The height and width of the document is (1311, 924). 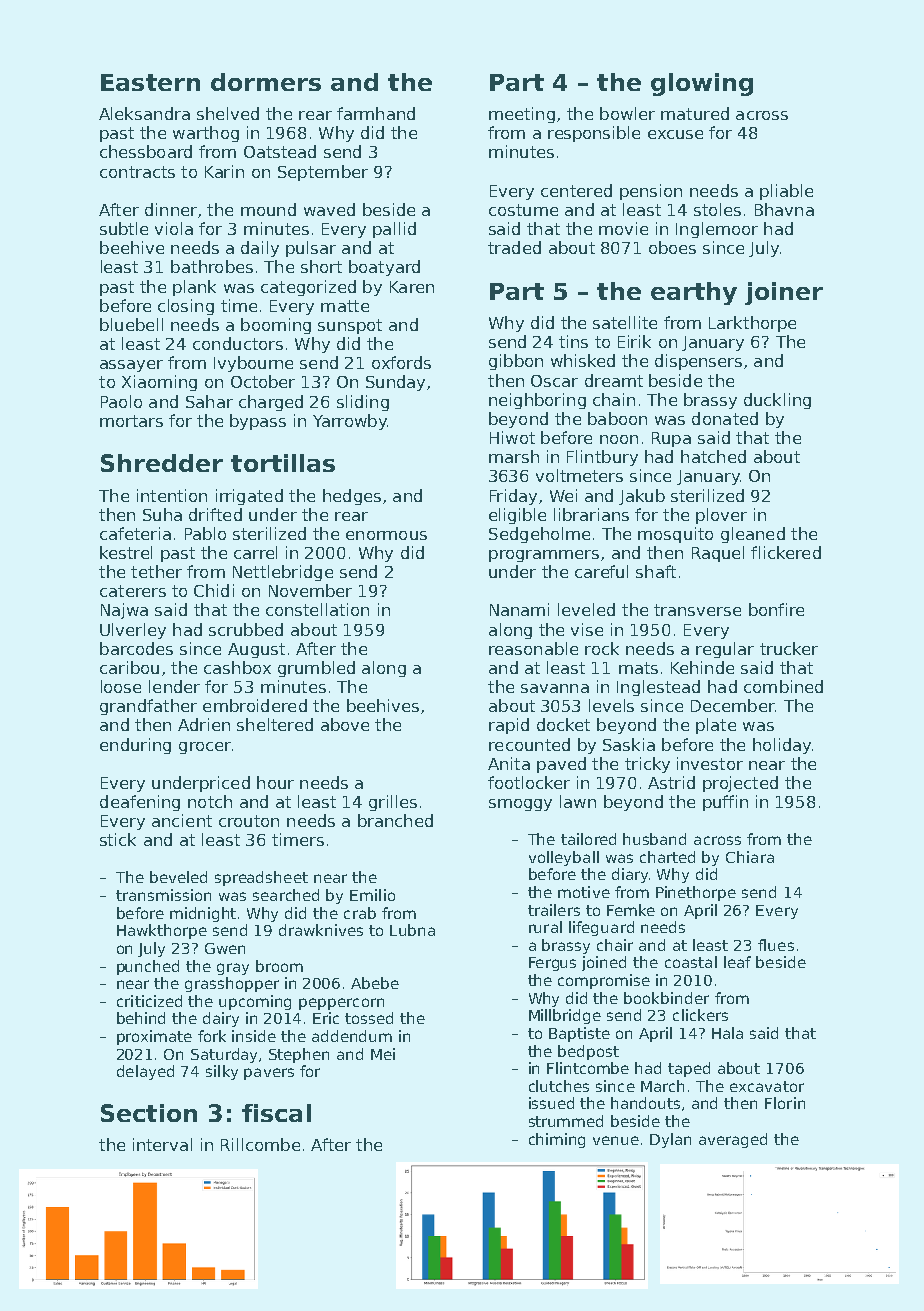 I want to click on Larkthorpe, so click(x=752, y=324).
